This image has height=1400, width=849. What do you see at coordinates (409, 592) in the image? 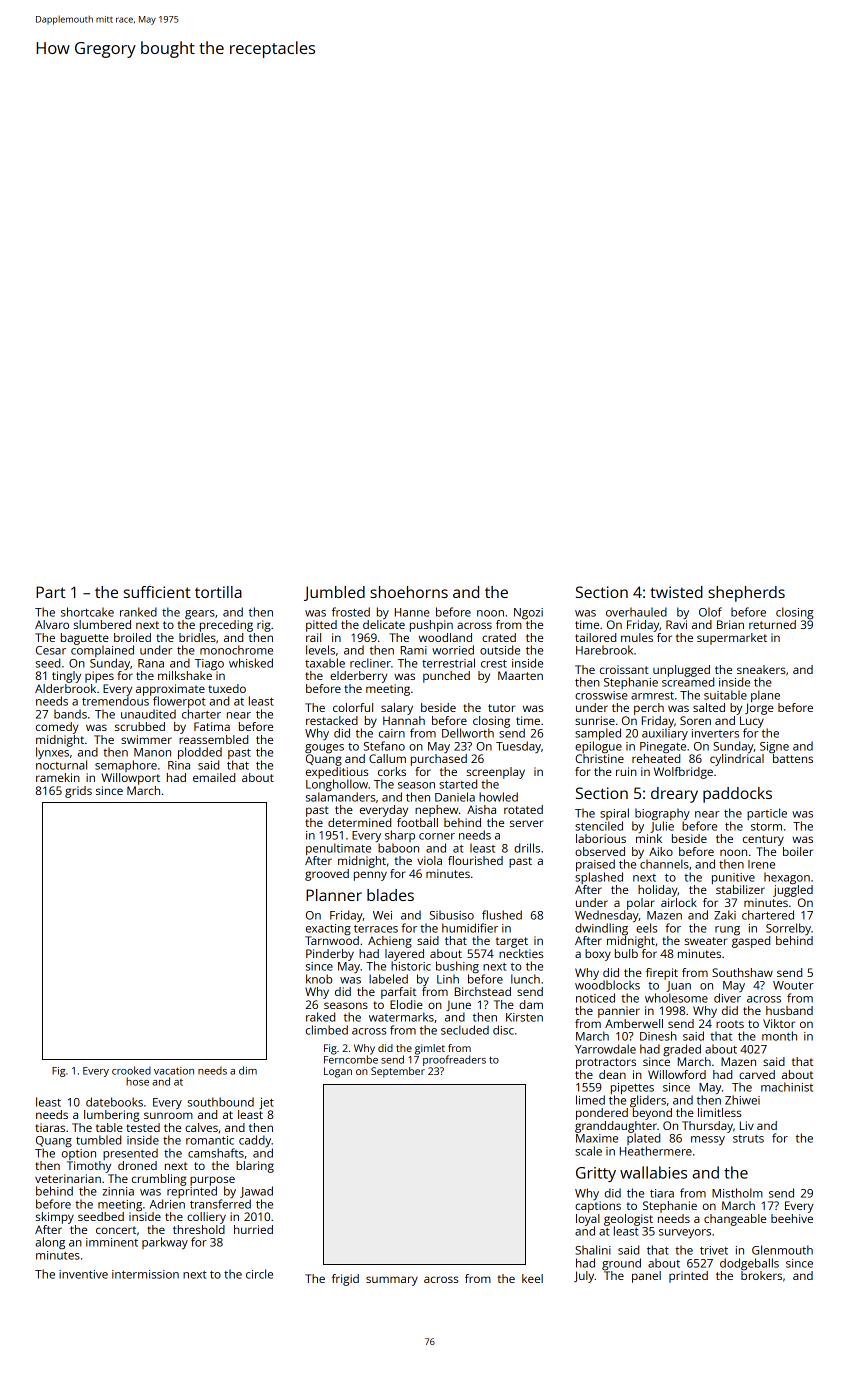
I see `shoehorns` at bounding box center [409, 592].
